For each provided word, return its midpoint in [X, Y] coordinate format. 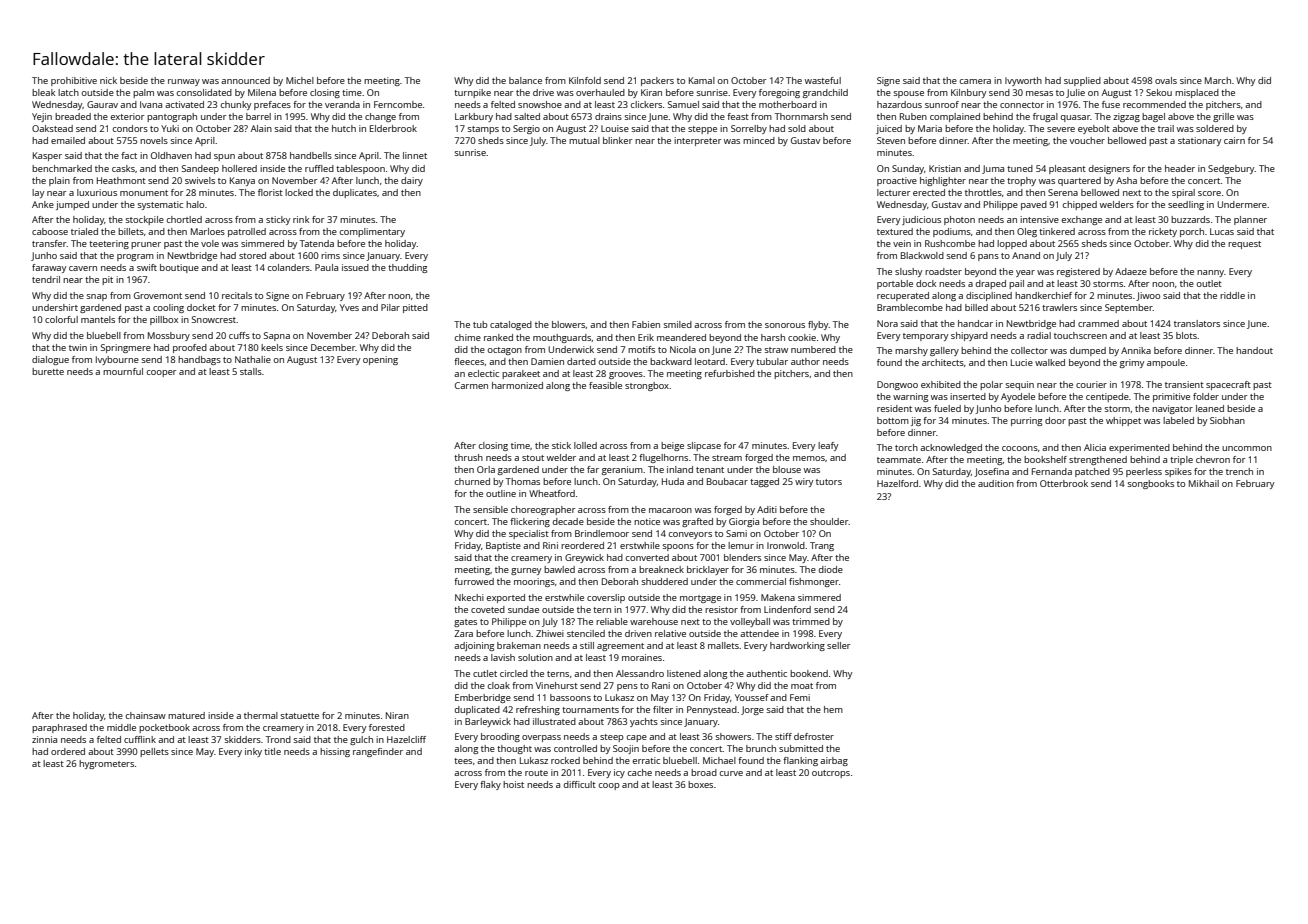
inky [253, 752]
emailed [68, 140]
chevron [1213, 459]
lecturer [893, 192]
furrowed [474, 581]
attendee [759, 633]
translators [1197, 323]
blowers [568, 324]
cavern [83, 268]
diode [831, 569]
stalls [251, 371]
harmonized [517, 385]
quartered [1079, 181]
